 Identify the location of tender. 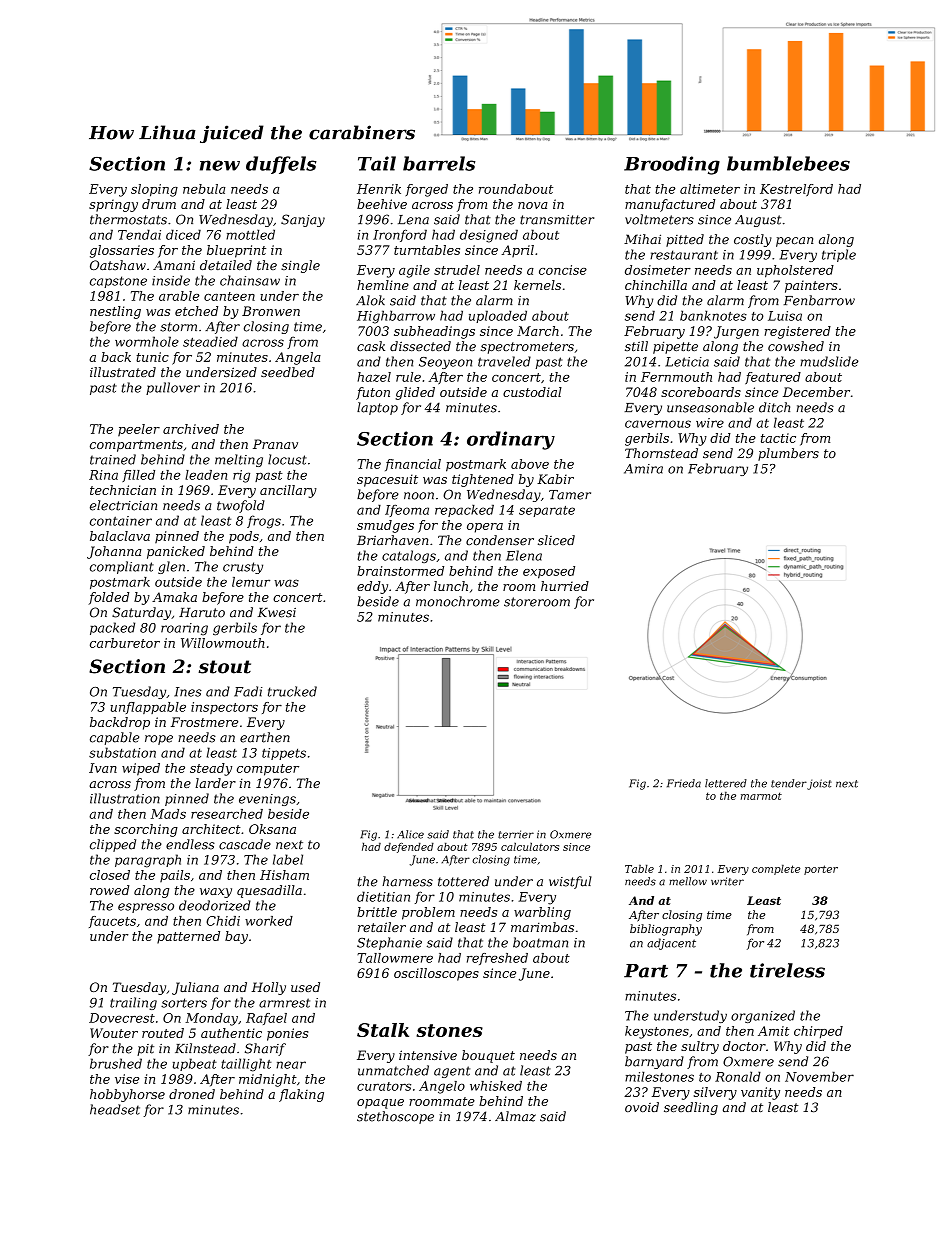
(789, 783).
